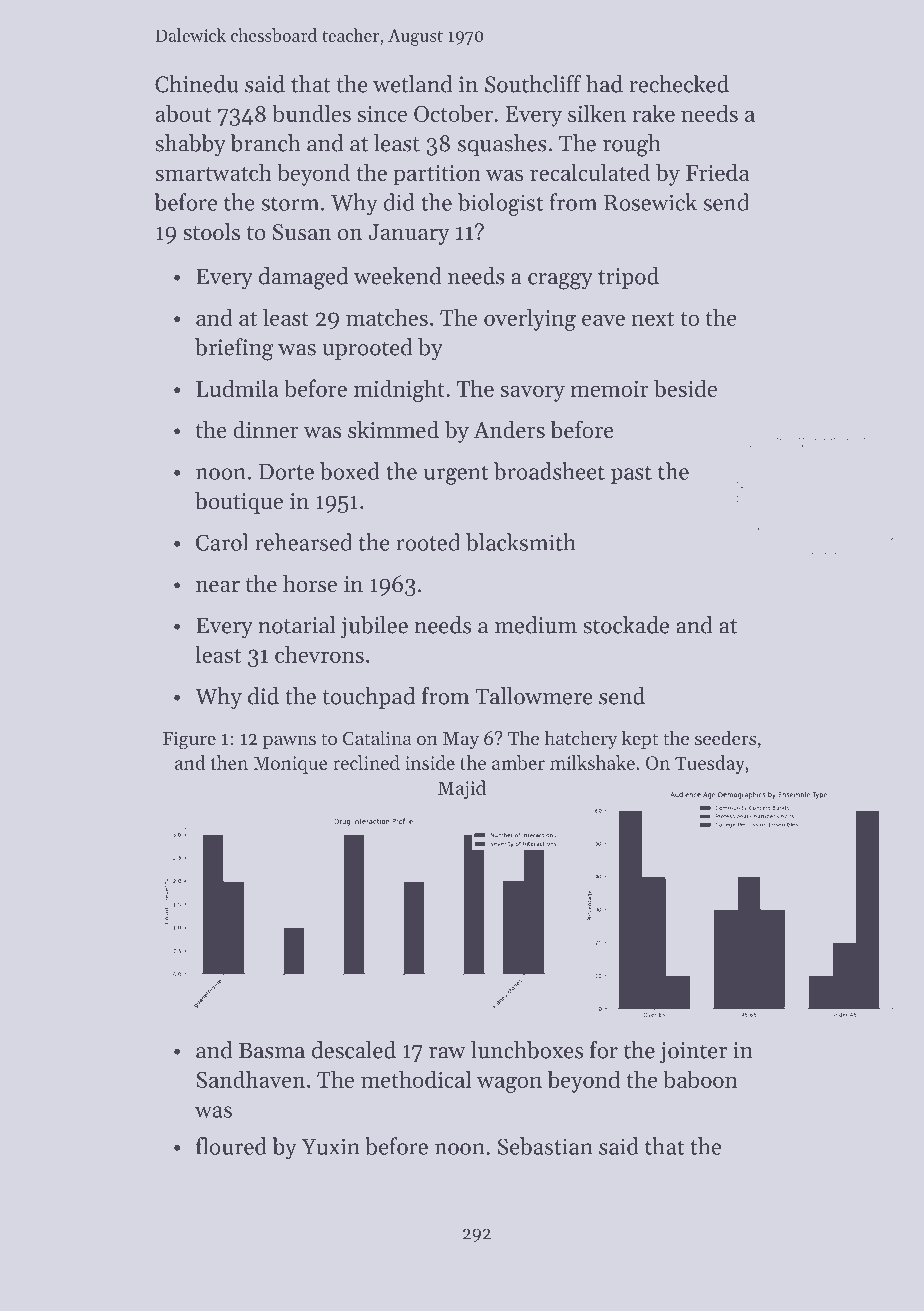 The image size is (924, 1311). Describe the element at coordinates (286, 472) in the screenshot. I see `Dorte` at that location.
